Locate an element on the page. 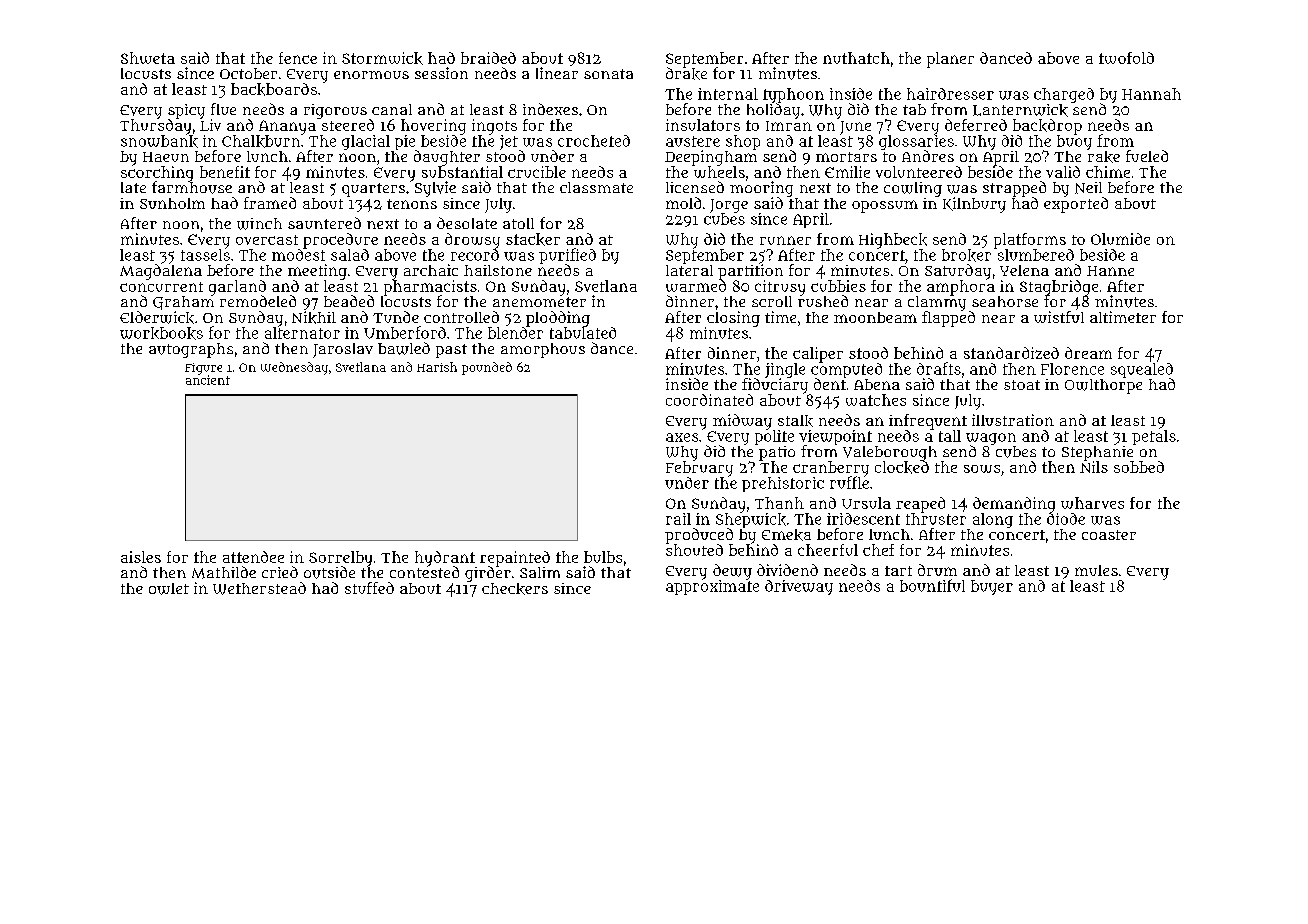 This page has height=924, width=1308. Shweta is located at coordinates (148, 58).
